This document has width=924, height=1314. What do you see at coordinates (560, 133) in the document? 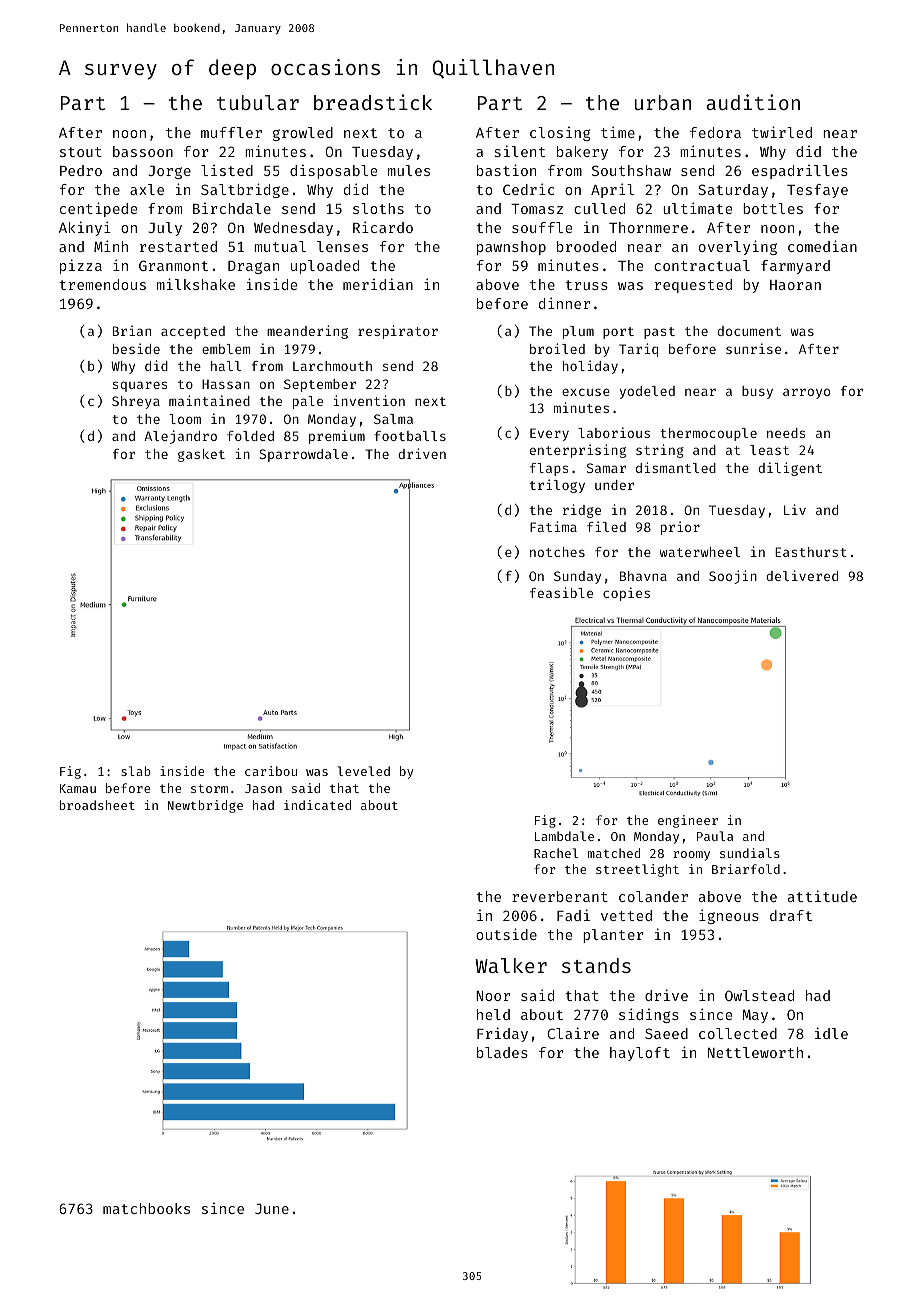
I see `closing` at bounding box center [560, 133].
